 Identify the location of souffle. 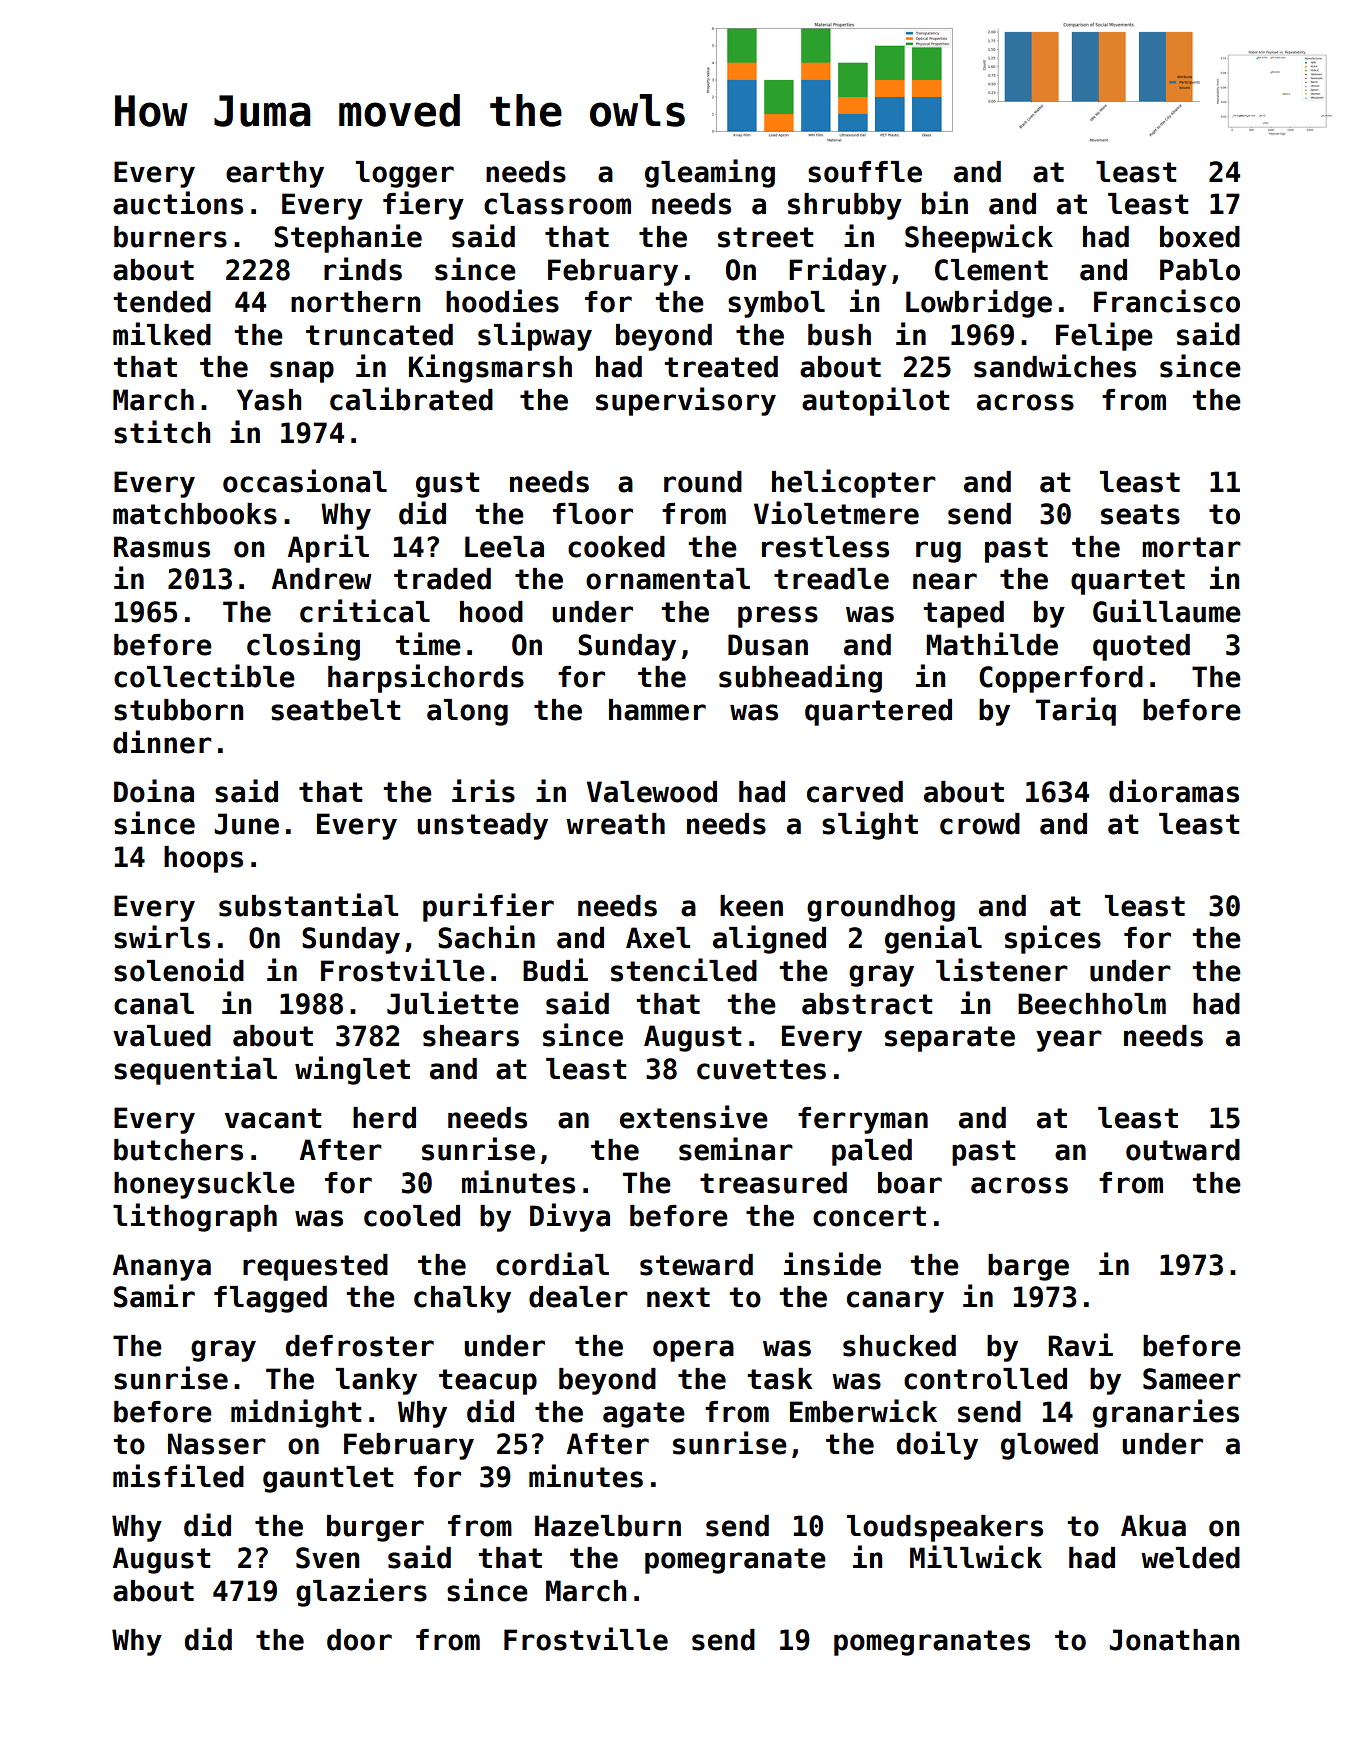
(865, 172).
